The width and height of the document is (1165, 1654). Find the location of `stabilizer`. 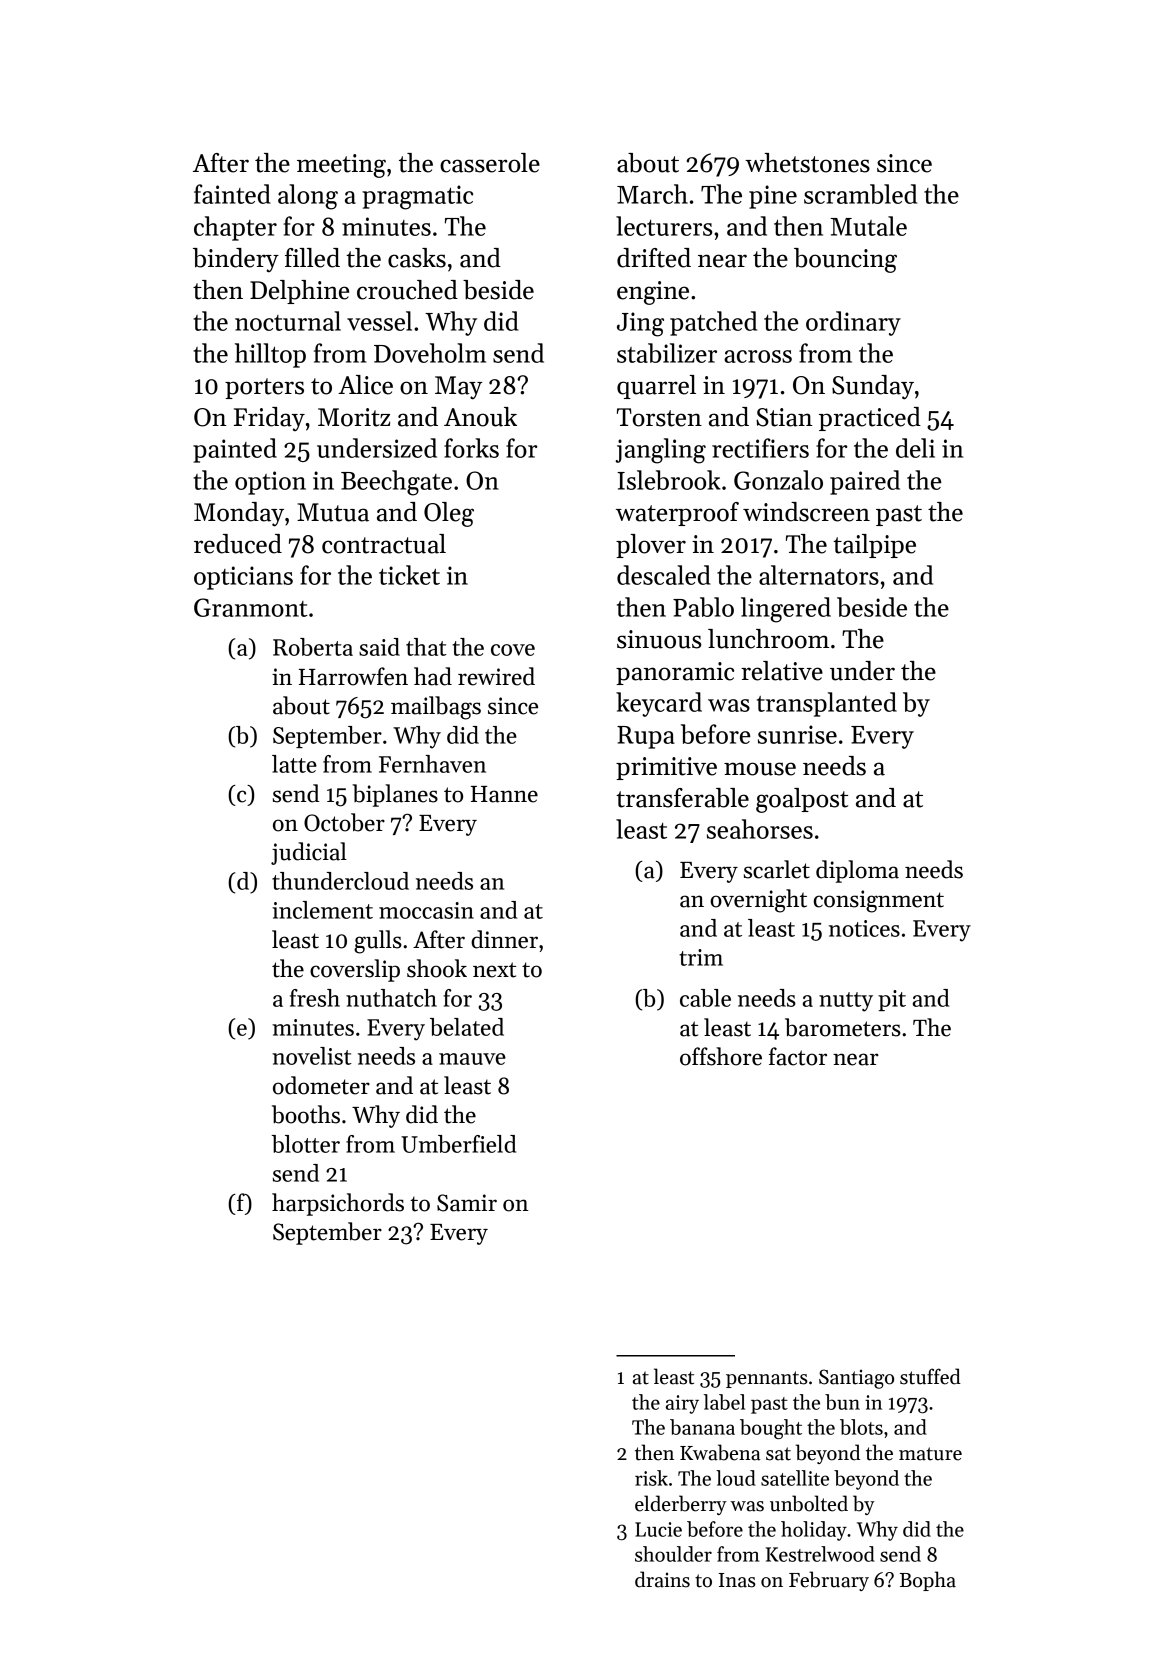

stabilizer is located at coordinates (667, 353).
